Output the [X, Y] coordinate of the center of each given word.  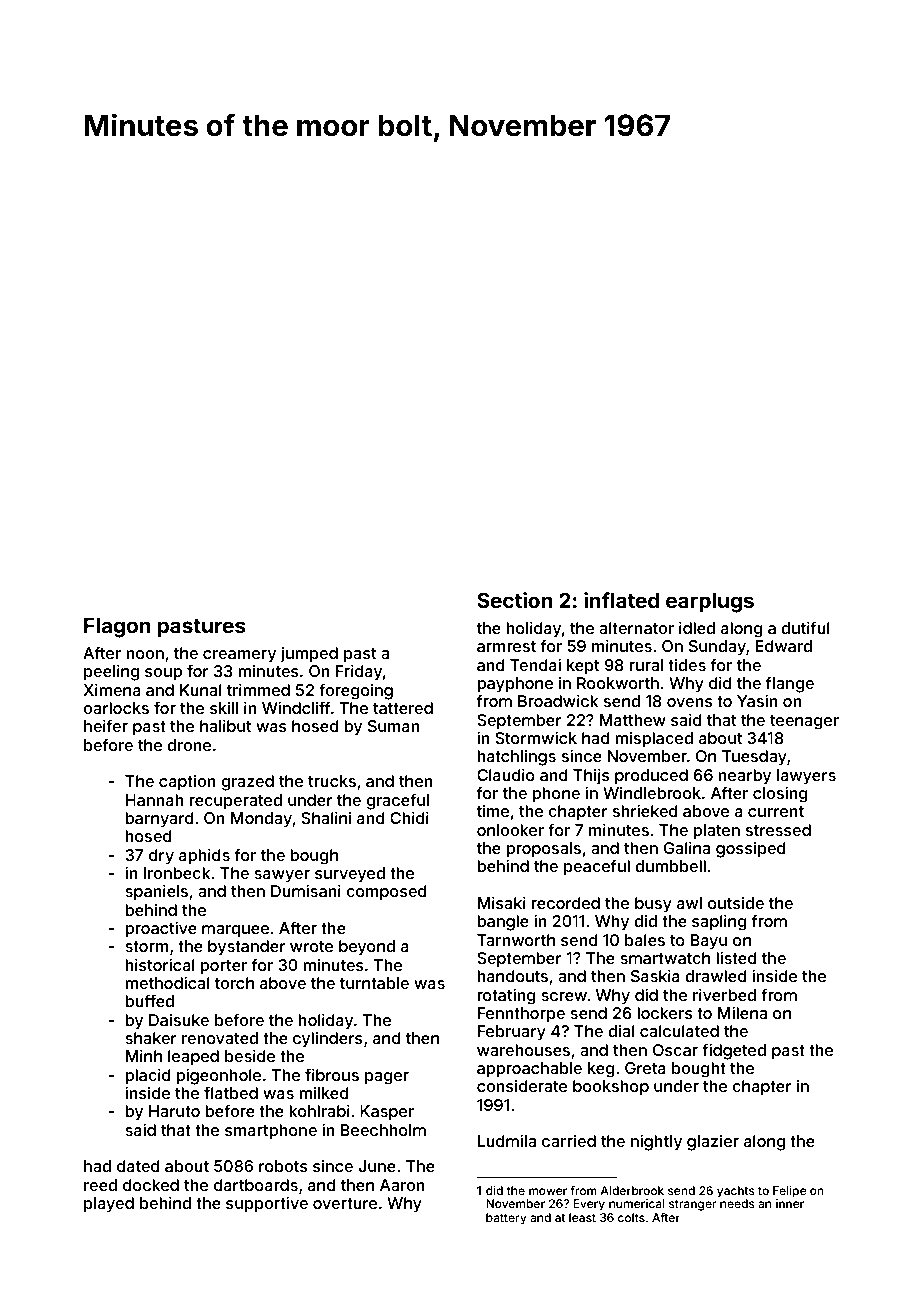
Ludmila [507, 1141]
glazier [713, 1143]
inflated [621, 600]
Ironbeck [177, 873]
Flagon [117, 628]
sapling [719, 923]
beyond [367, 948]
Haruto [174, 1111]
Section [515, 600]
